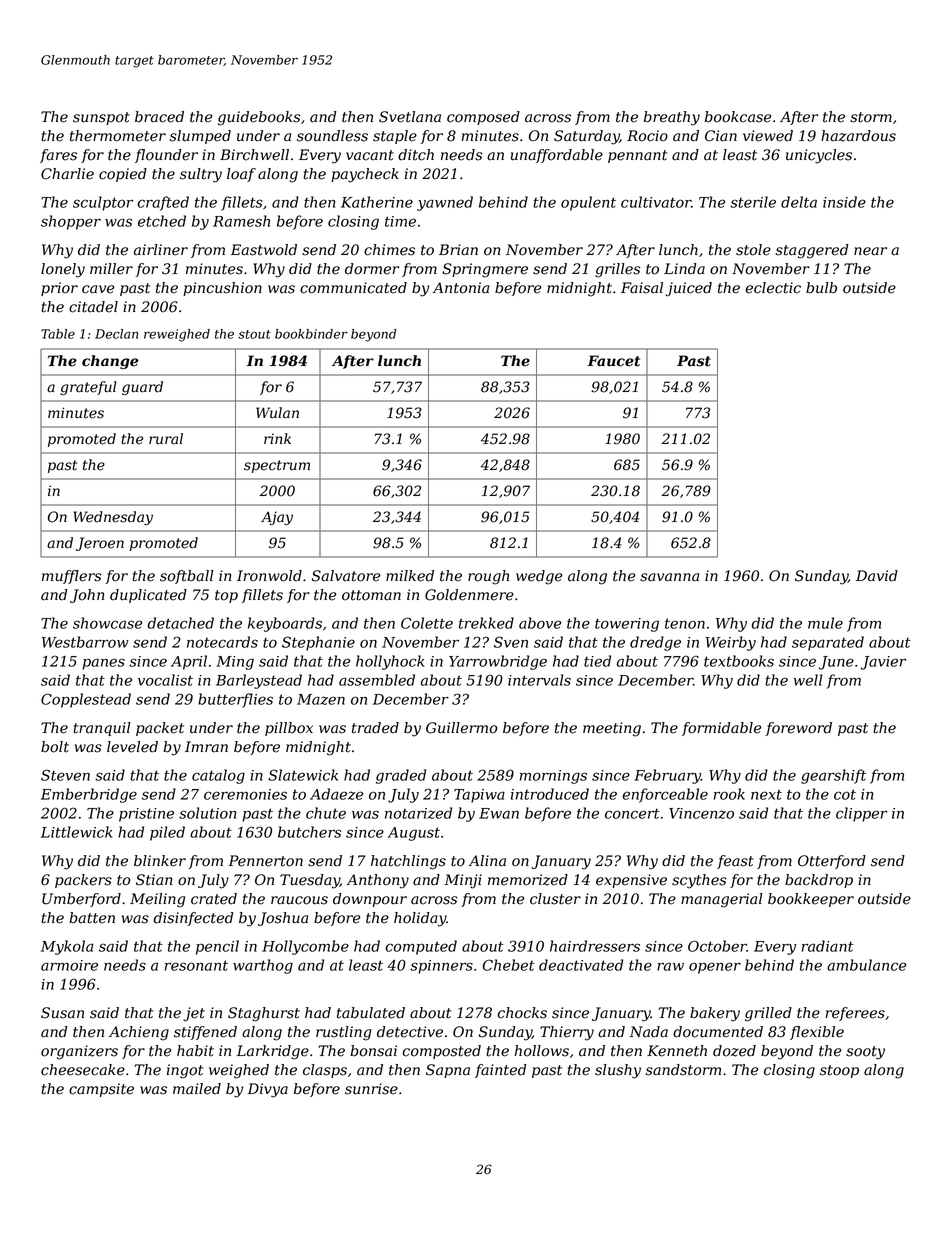  What do you see at coordinates (768, 136) in the screenshot?
I see `viewed` at bounding box center [768, 136].
